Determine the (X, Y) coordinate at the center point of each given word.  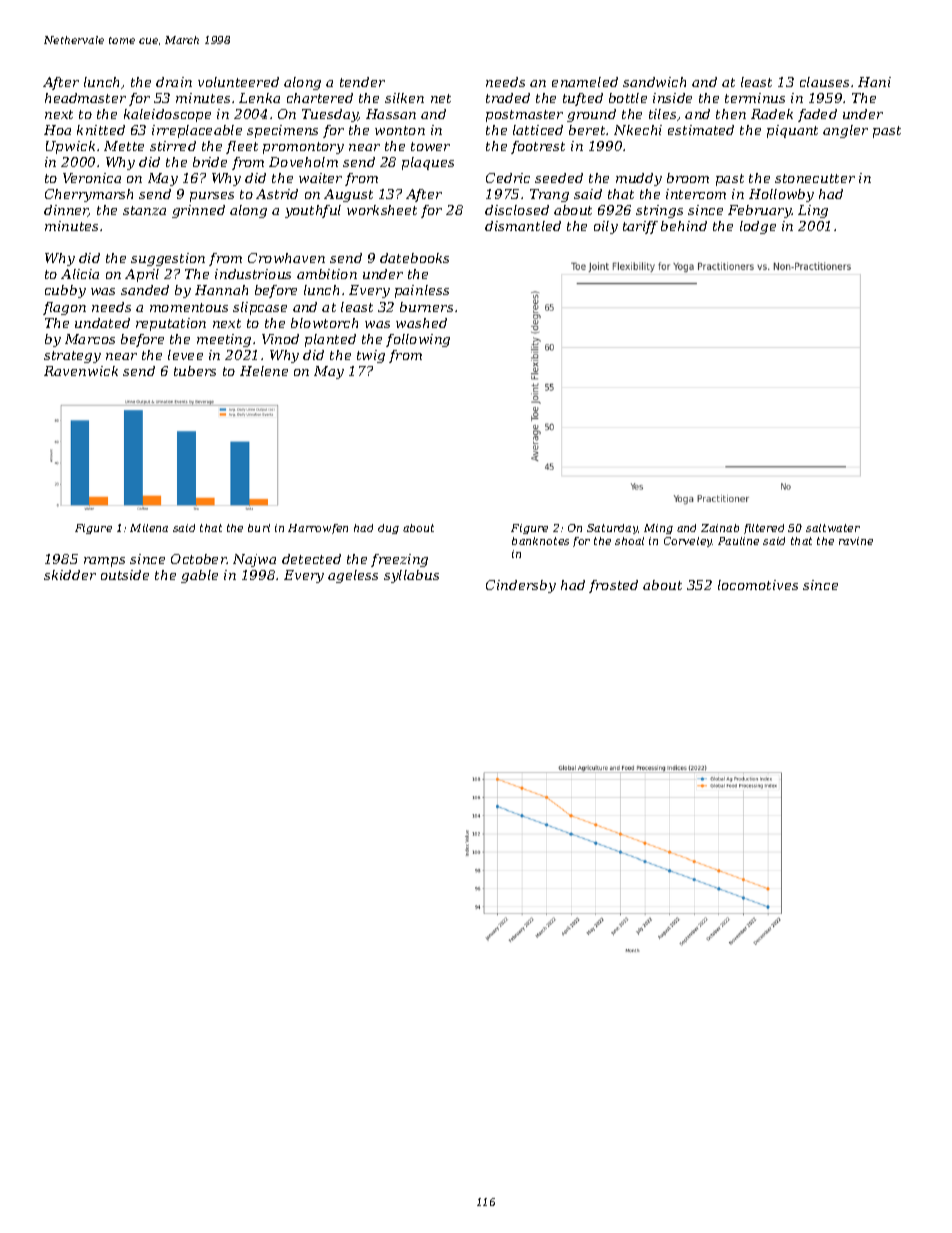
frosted (613, 586)
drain (174, 82)
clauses (824, 82)
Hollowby (781, 195)
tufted (583, 99)
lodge (758, 227)
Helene (264, 371)
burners (426, 307)
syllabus (411, 576)
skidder (70, 575)
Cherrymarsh (89, 195)
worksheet (382, 210)
